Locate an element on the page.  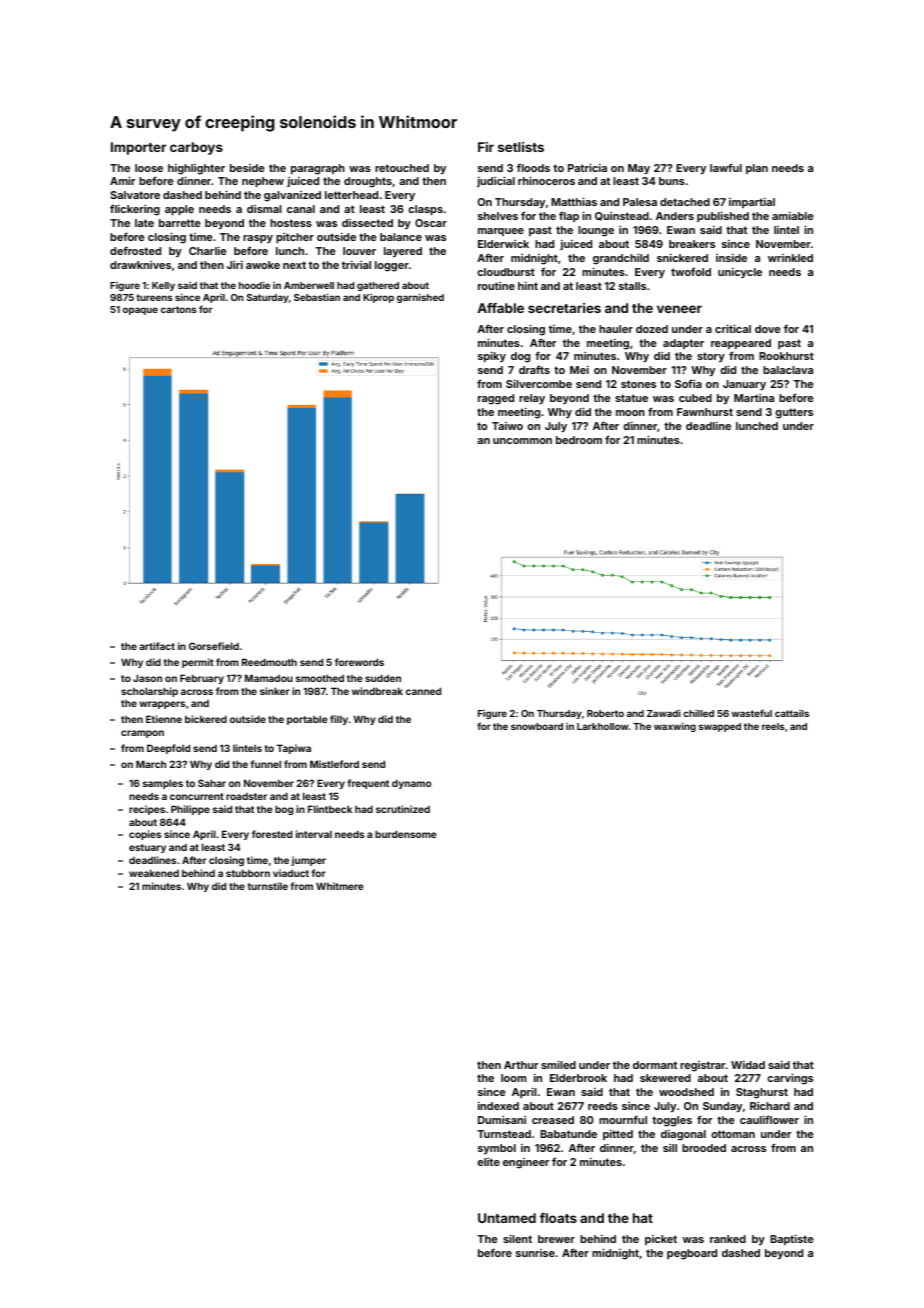
cloudburst is located at coordinates (506, 272).
